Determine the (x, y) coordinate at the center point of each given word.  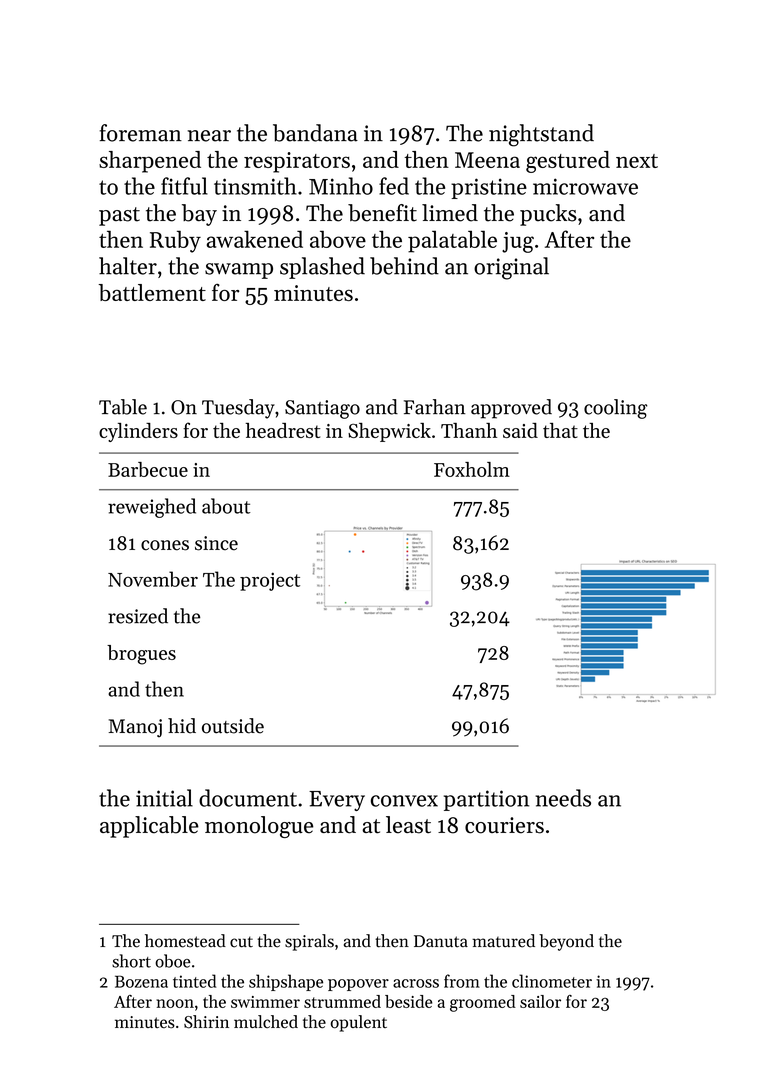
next (637, 161)
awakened (255, 239)
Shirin (206, 1022)
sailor (540, 1001)
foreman (141, 133)
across (416, 983)
